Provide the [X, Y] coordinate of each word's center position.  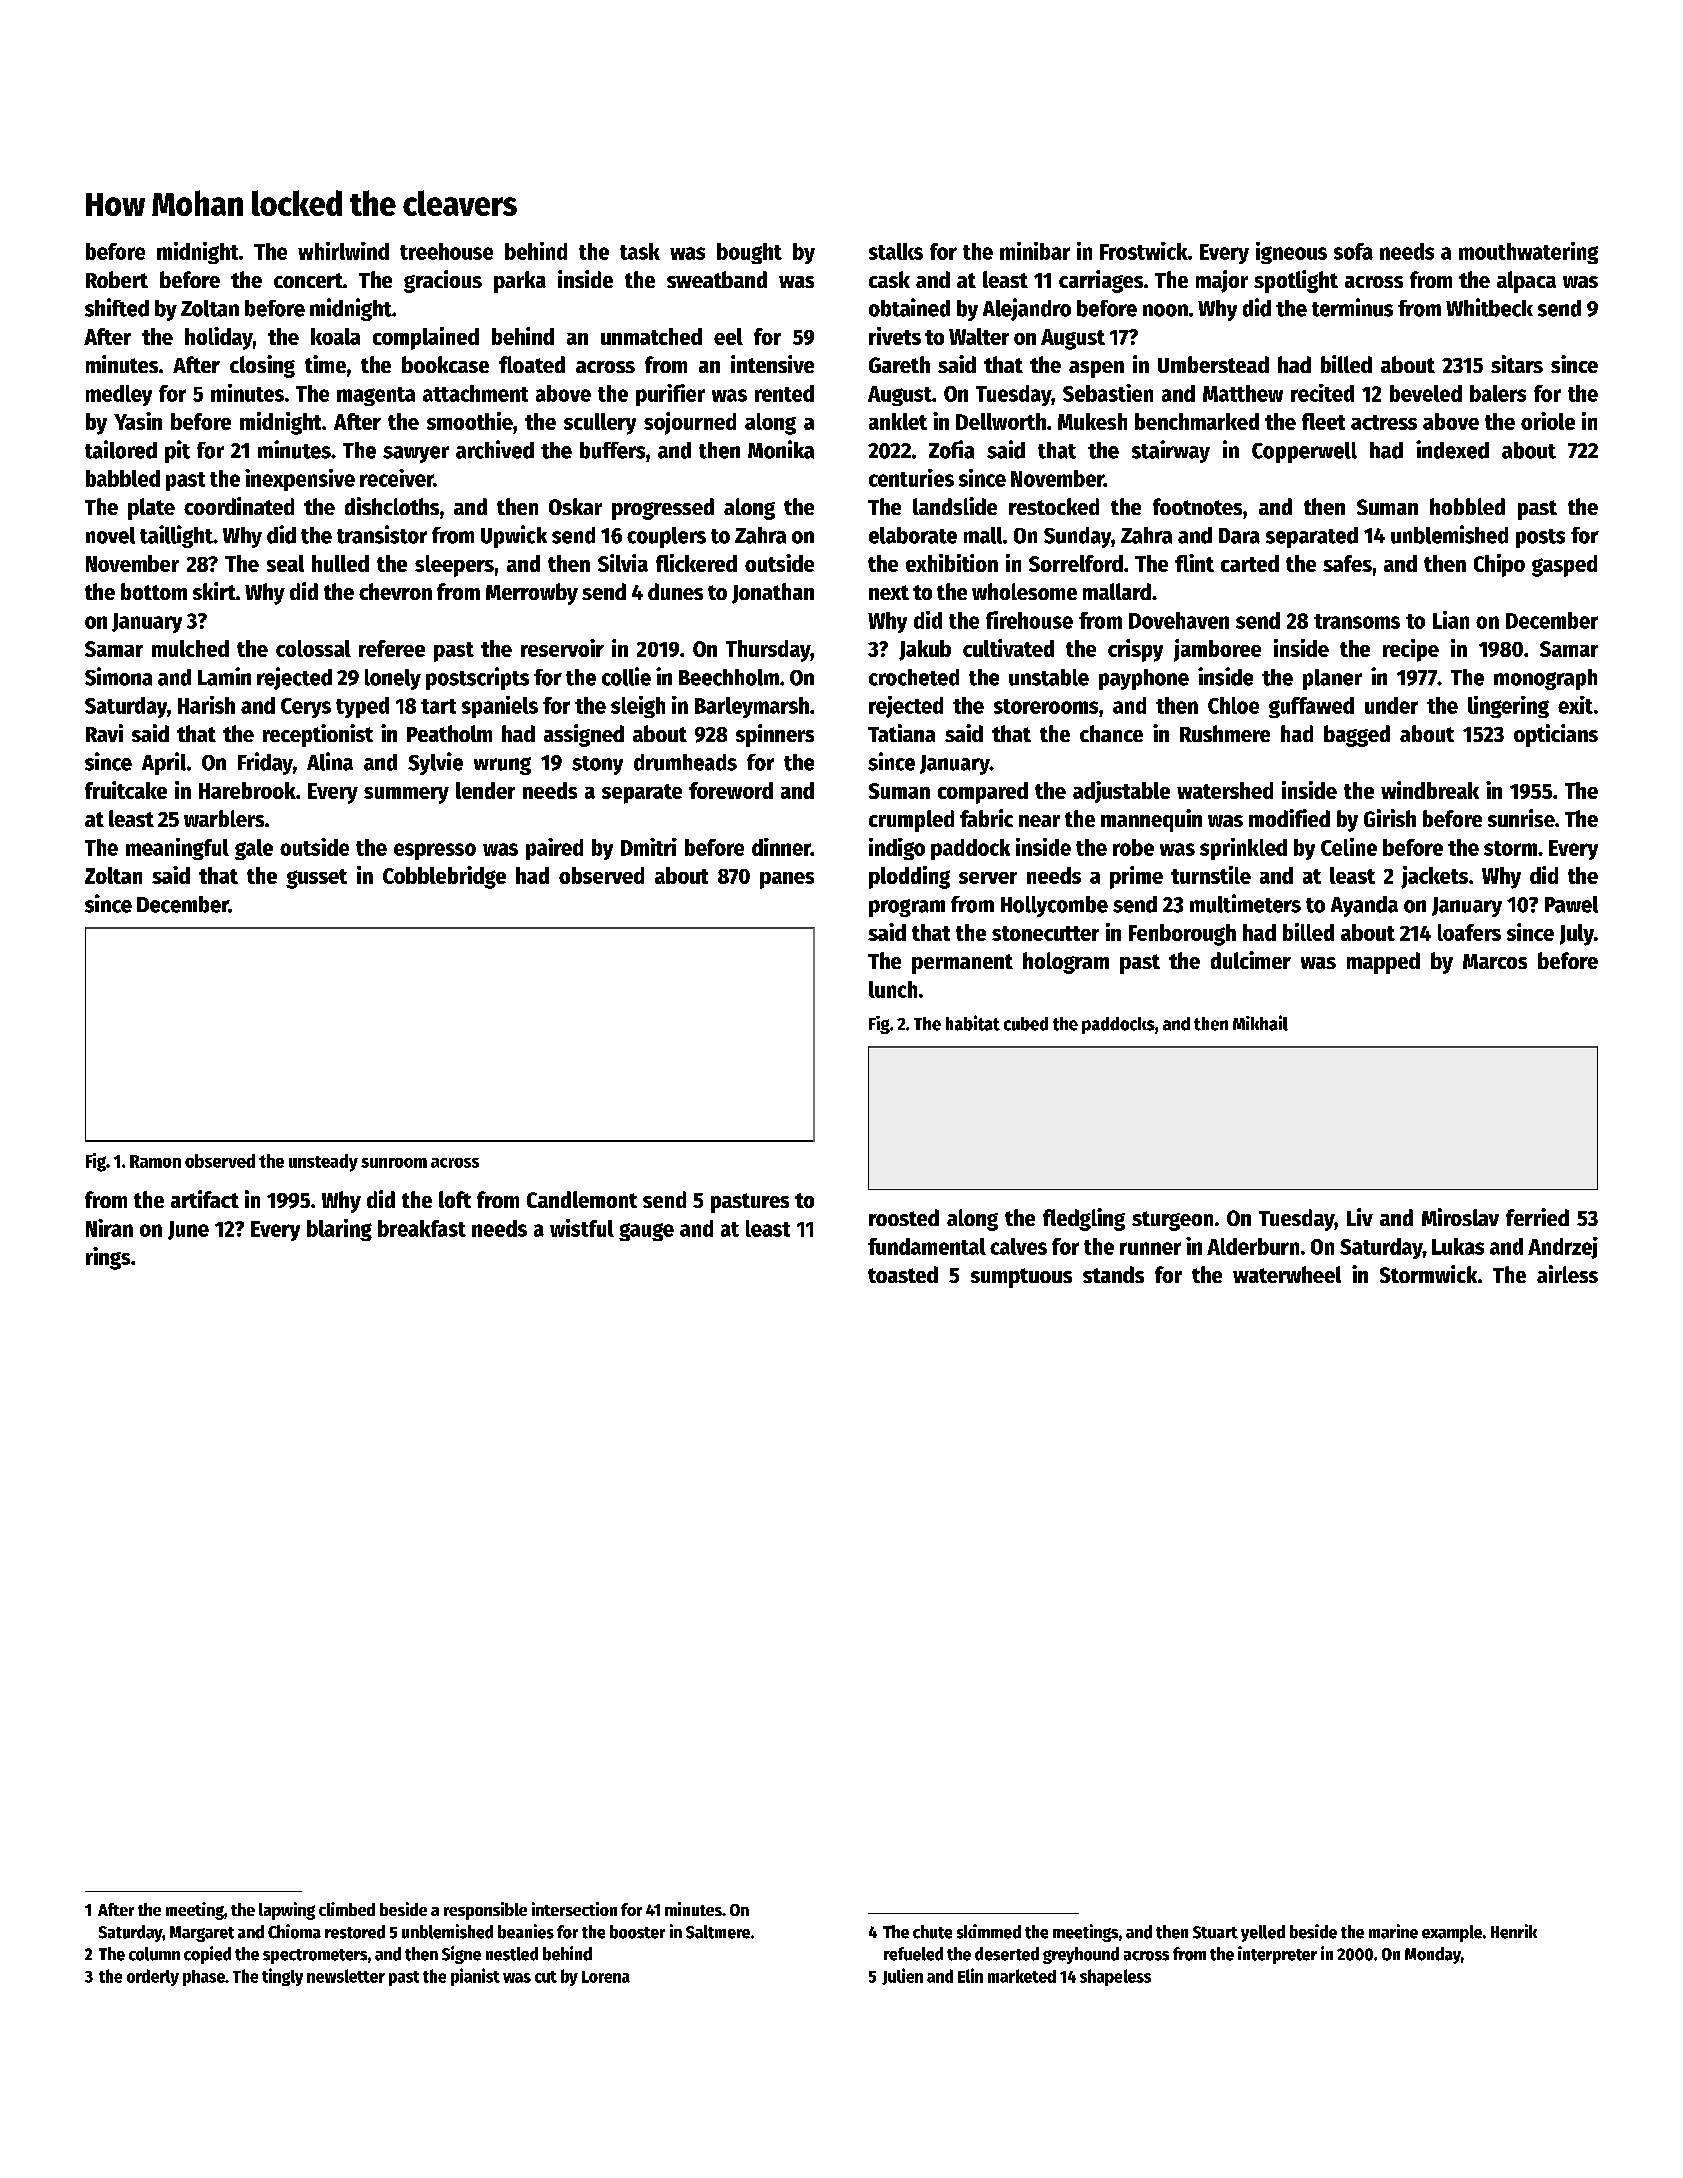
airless [1567, 1274]
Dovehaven [1179, 620]
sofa [1353, 251]
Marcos [1495, 961]
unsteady [323, 1163]
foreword [731, 790]
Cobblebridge [444, 877]
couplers [666, 537]
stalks [896, 251]
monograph [1545, 679]
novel [110, 535]
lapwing [287, 1911]
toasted [903, 1274]
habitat [973, 1023]
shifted [117, 307]
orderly [153, 1977]
